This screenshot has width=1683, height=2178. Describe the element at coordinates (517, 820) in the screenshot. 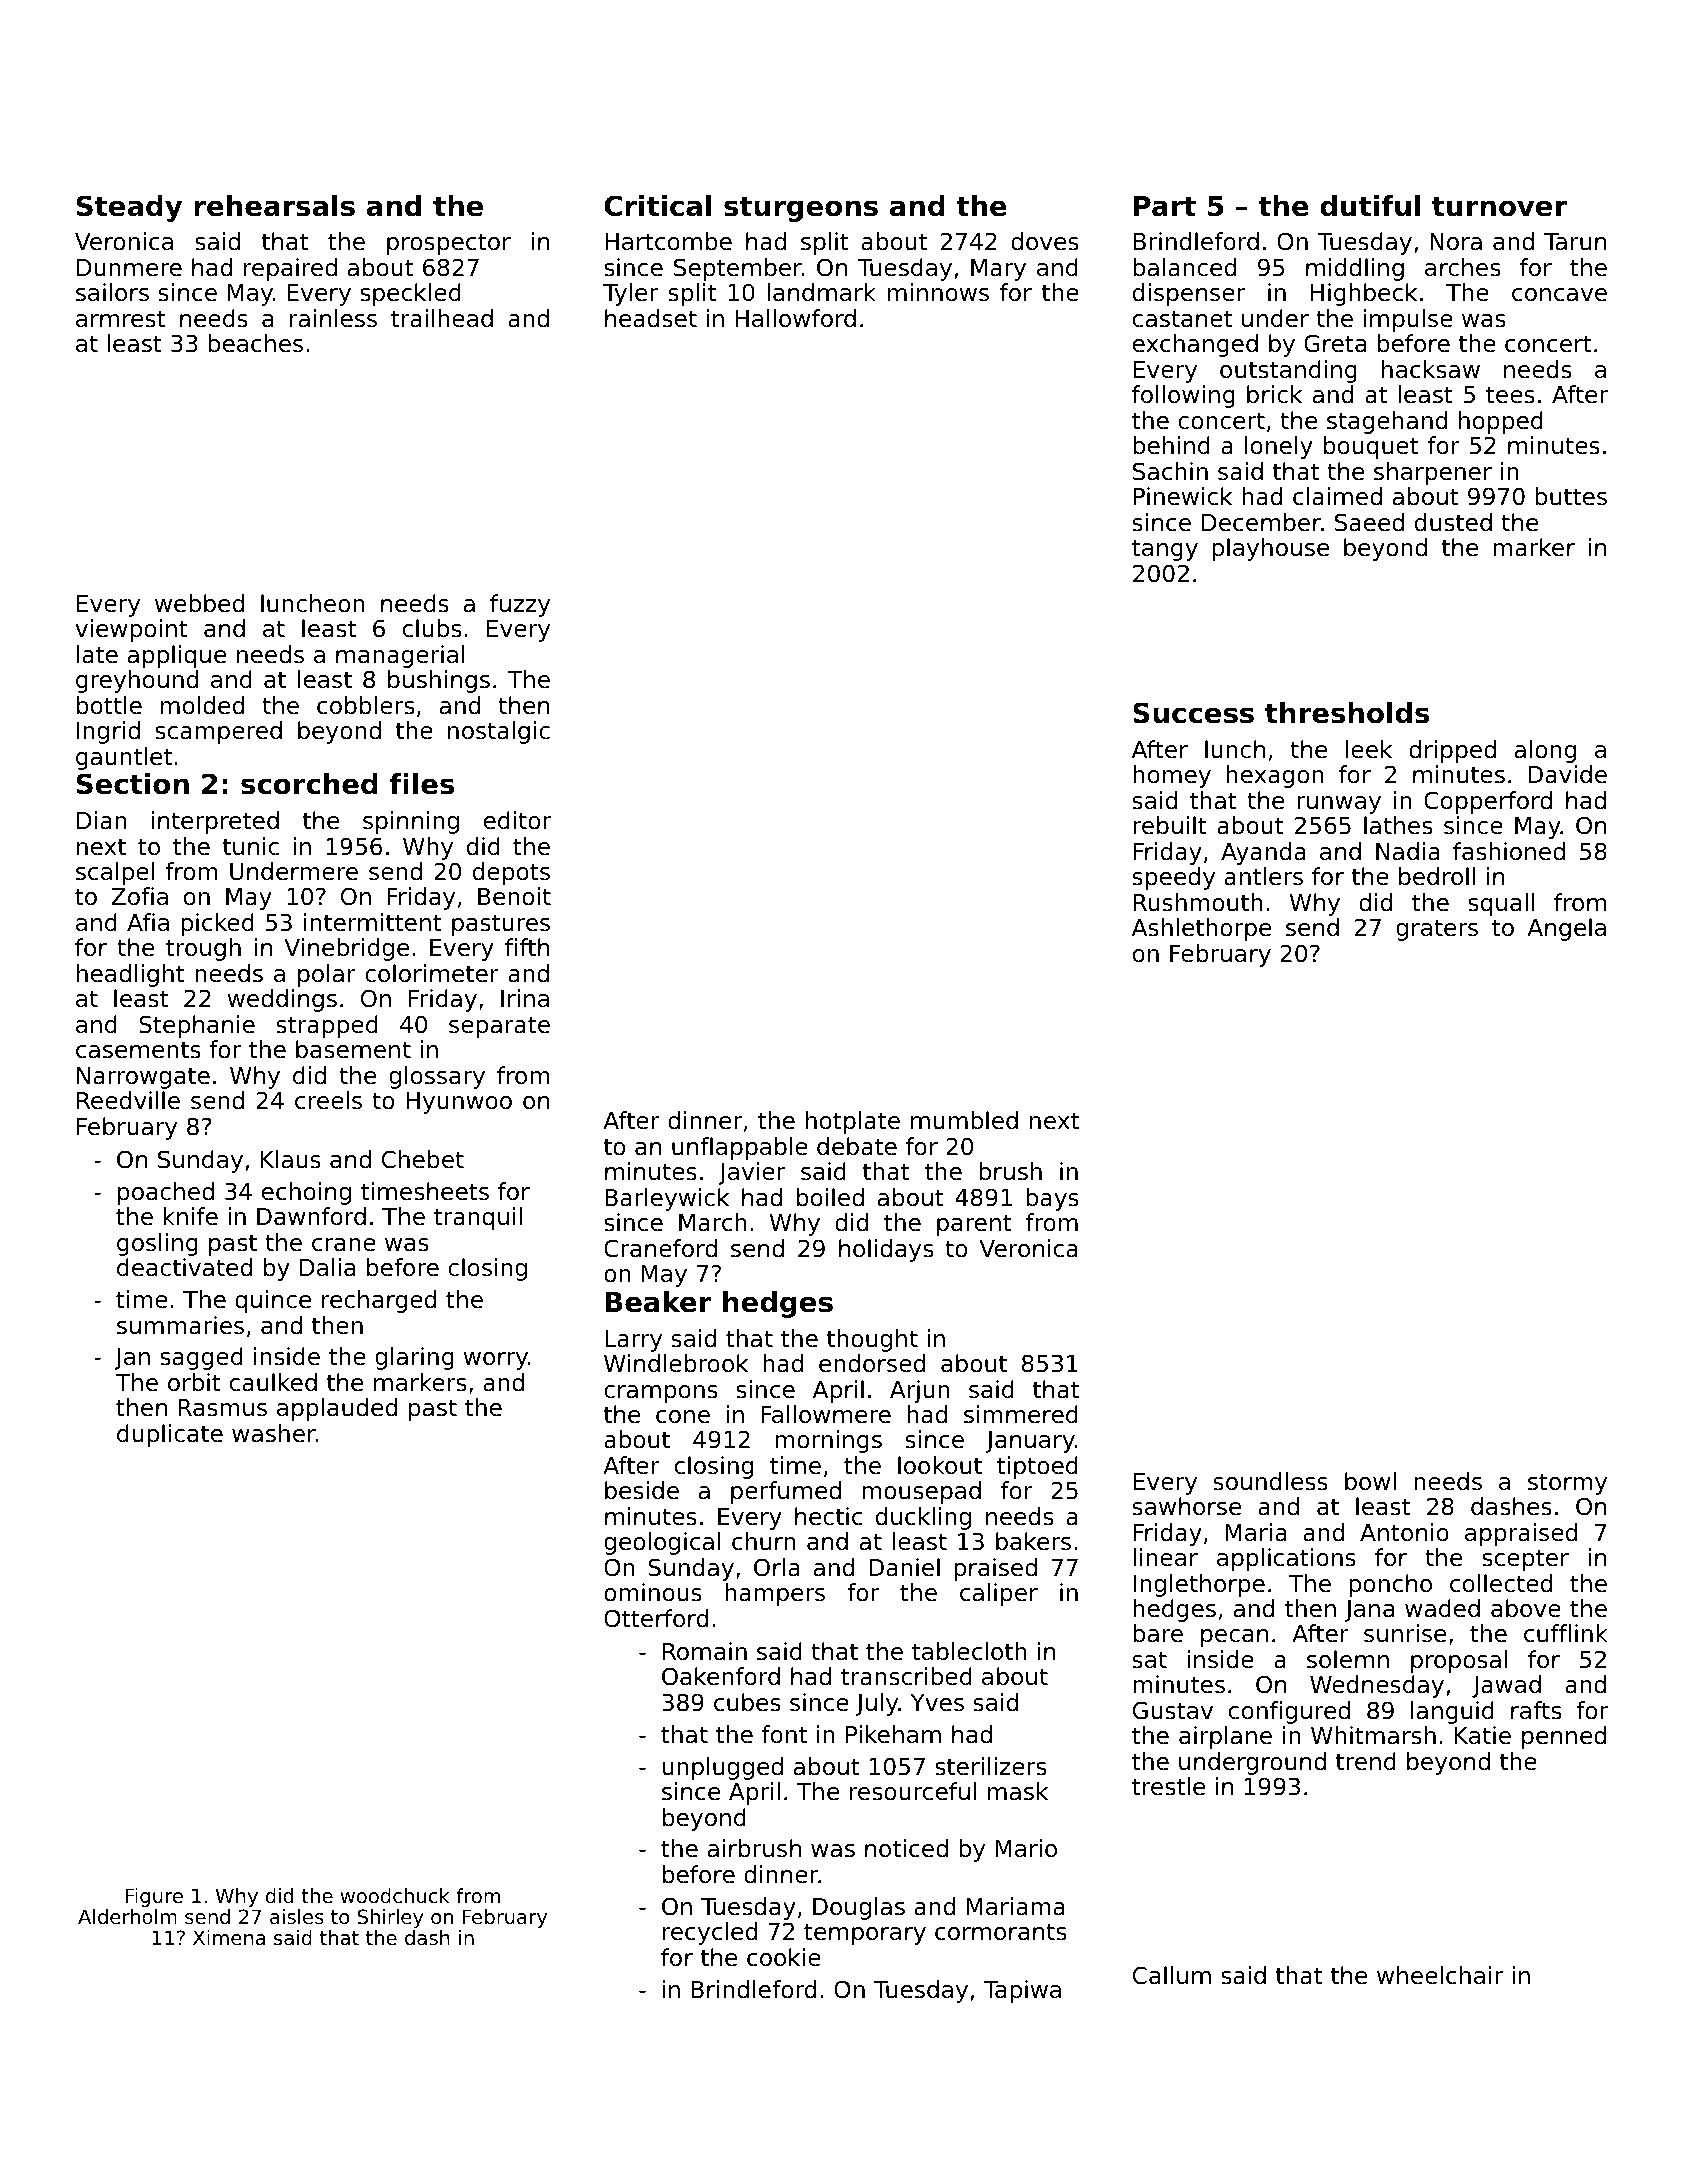

I see `editor` at that location.
